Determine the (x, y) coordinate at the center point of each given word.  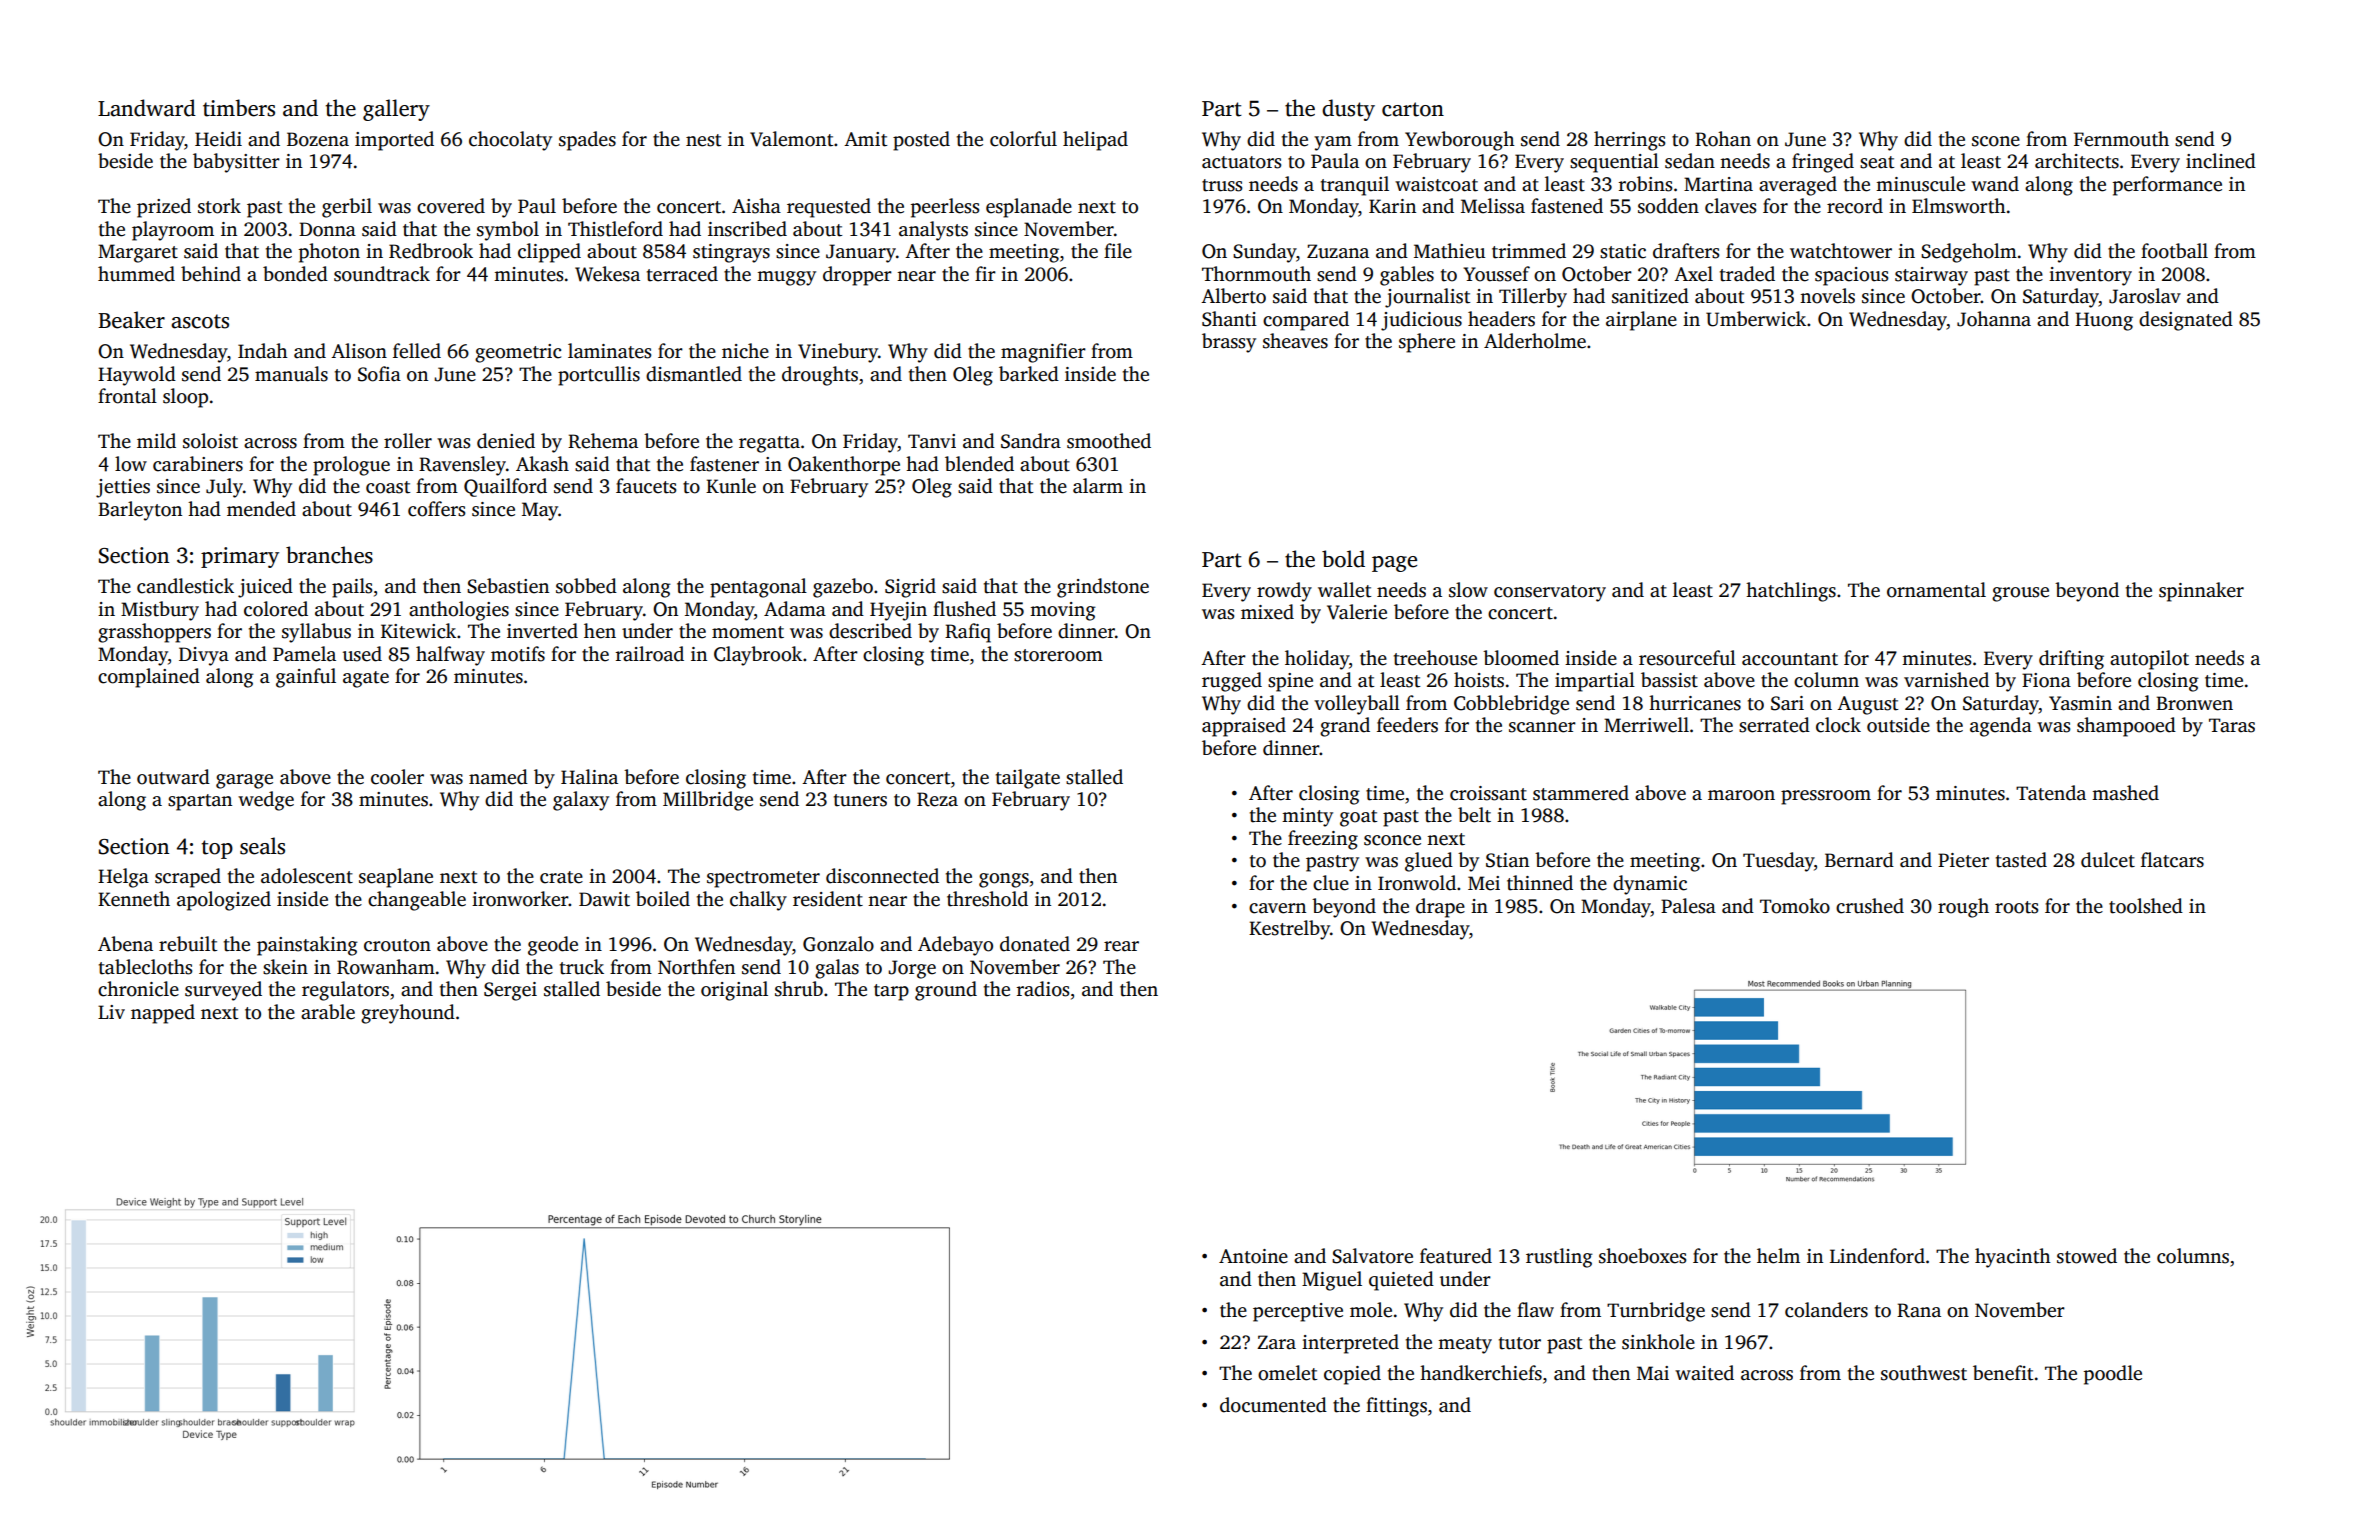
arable (328, 1012)
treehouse (1435, 658)
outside (1898, 725)
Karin (1392, 206)
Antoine (1253, 1256)
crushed (1870, 906)
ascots (200, 321)
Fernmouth (2121, 139)
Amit (865, 139)
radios (1043, 989)
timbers (239, 108)
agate (366, 679)
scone (1996, 141)
